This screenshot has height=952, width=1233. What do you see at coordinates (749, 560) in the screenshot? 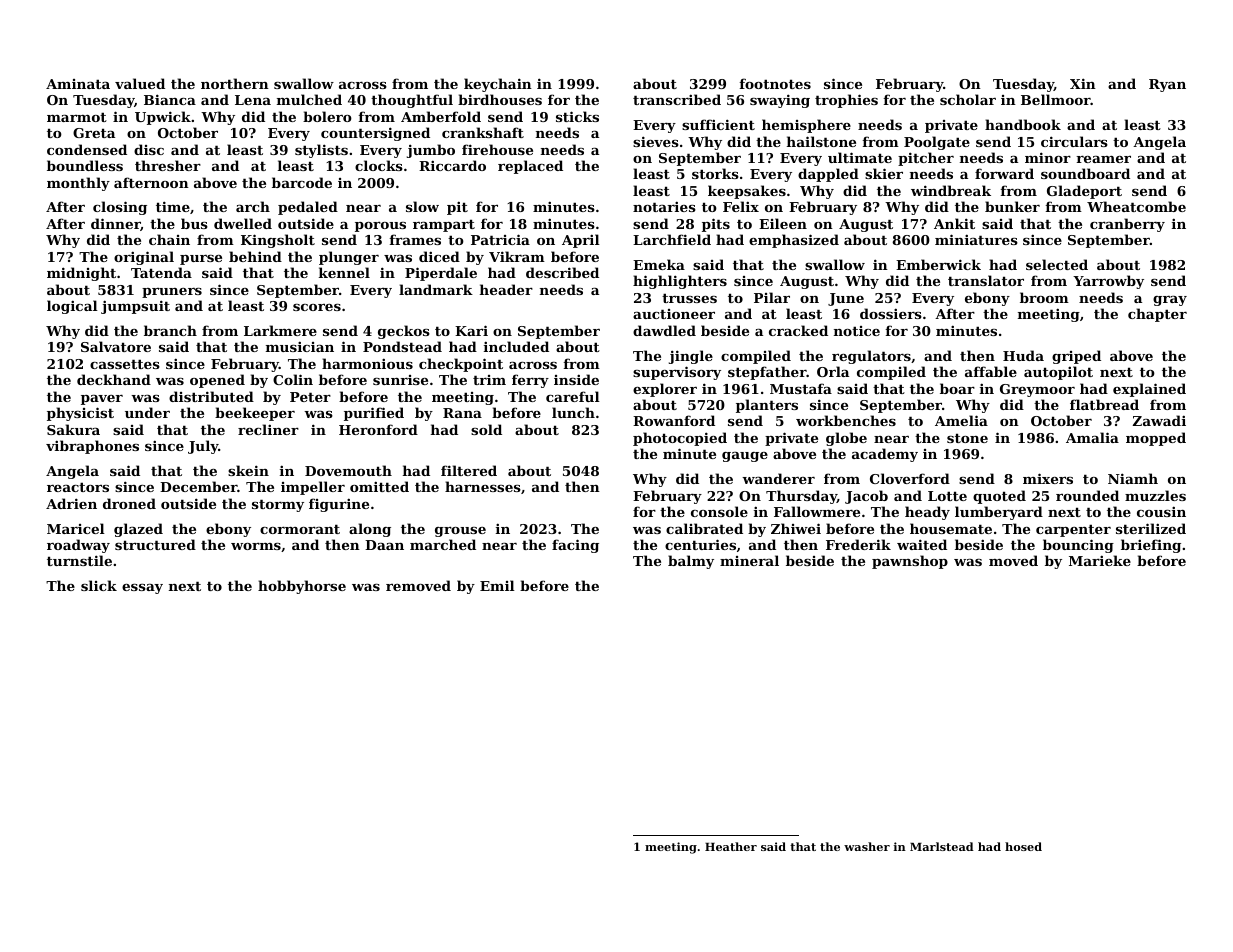
I see `mineral` at bounding box center [749, 560].
